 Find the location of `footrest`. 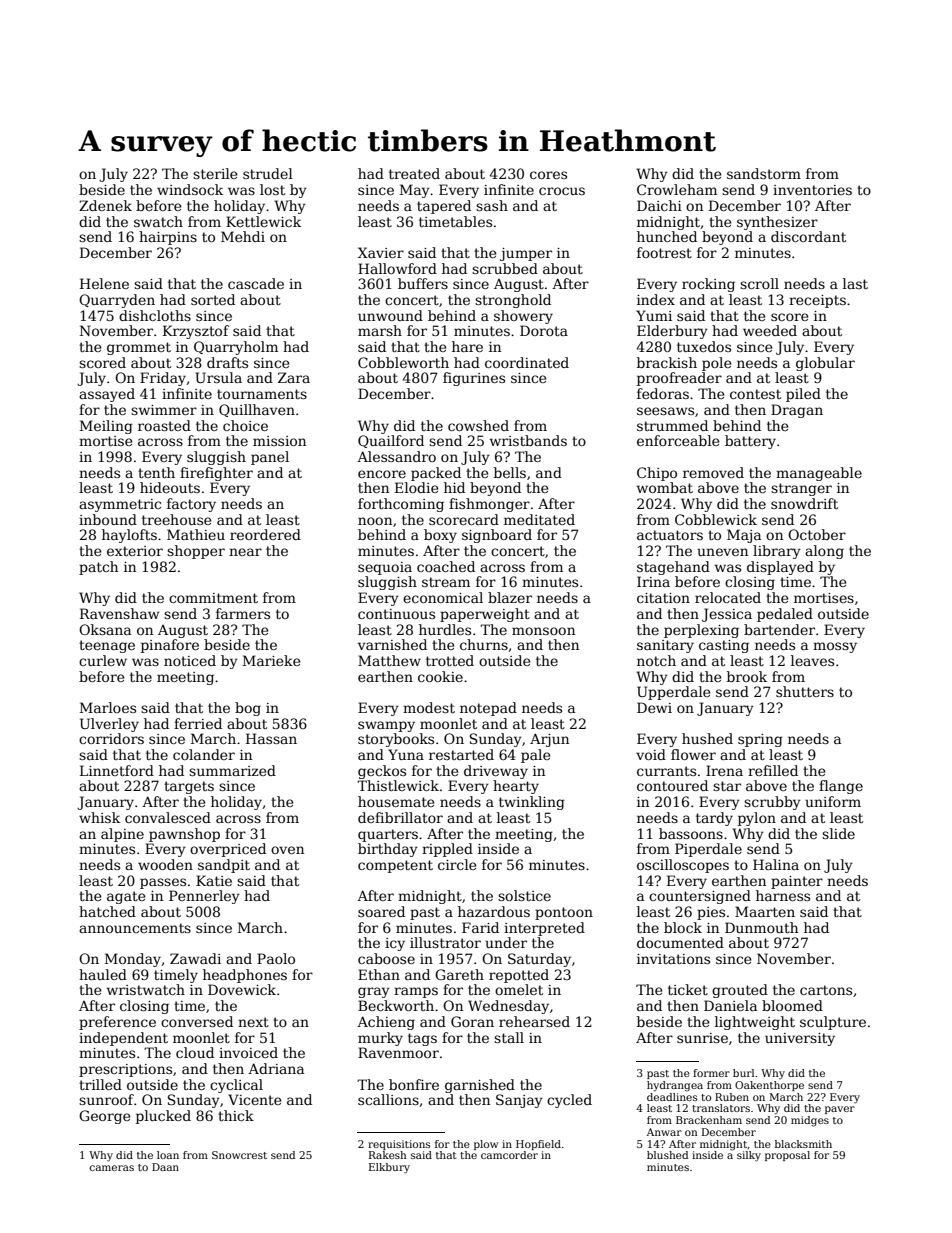

footrest is located at coordinates (664, 252).
